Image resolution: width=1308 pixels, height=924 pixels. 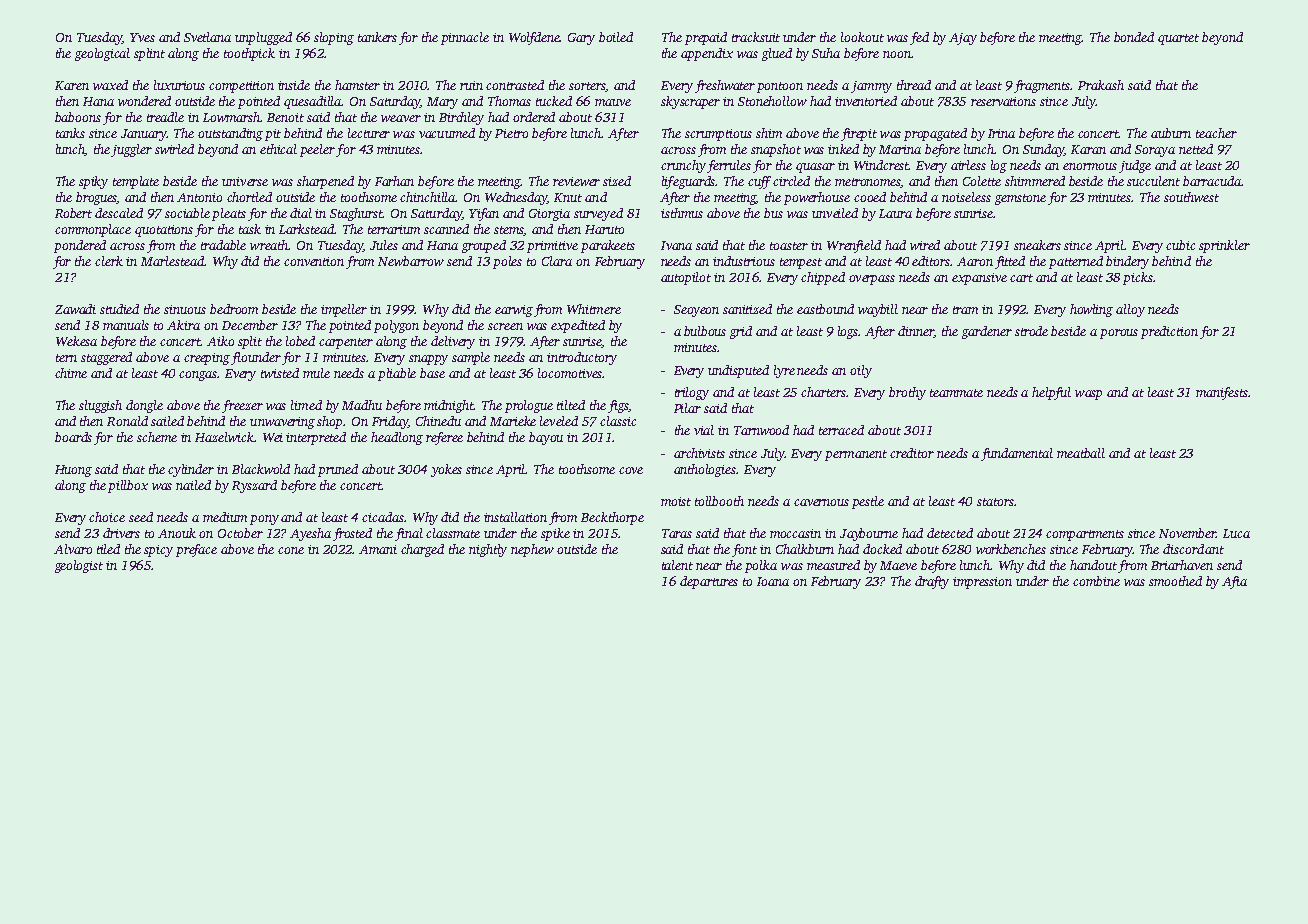 I want to click on unplugged, so click(x=263, y=38).
